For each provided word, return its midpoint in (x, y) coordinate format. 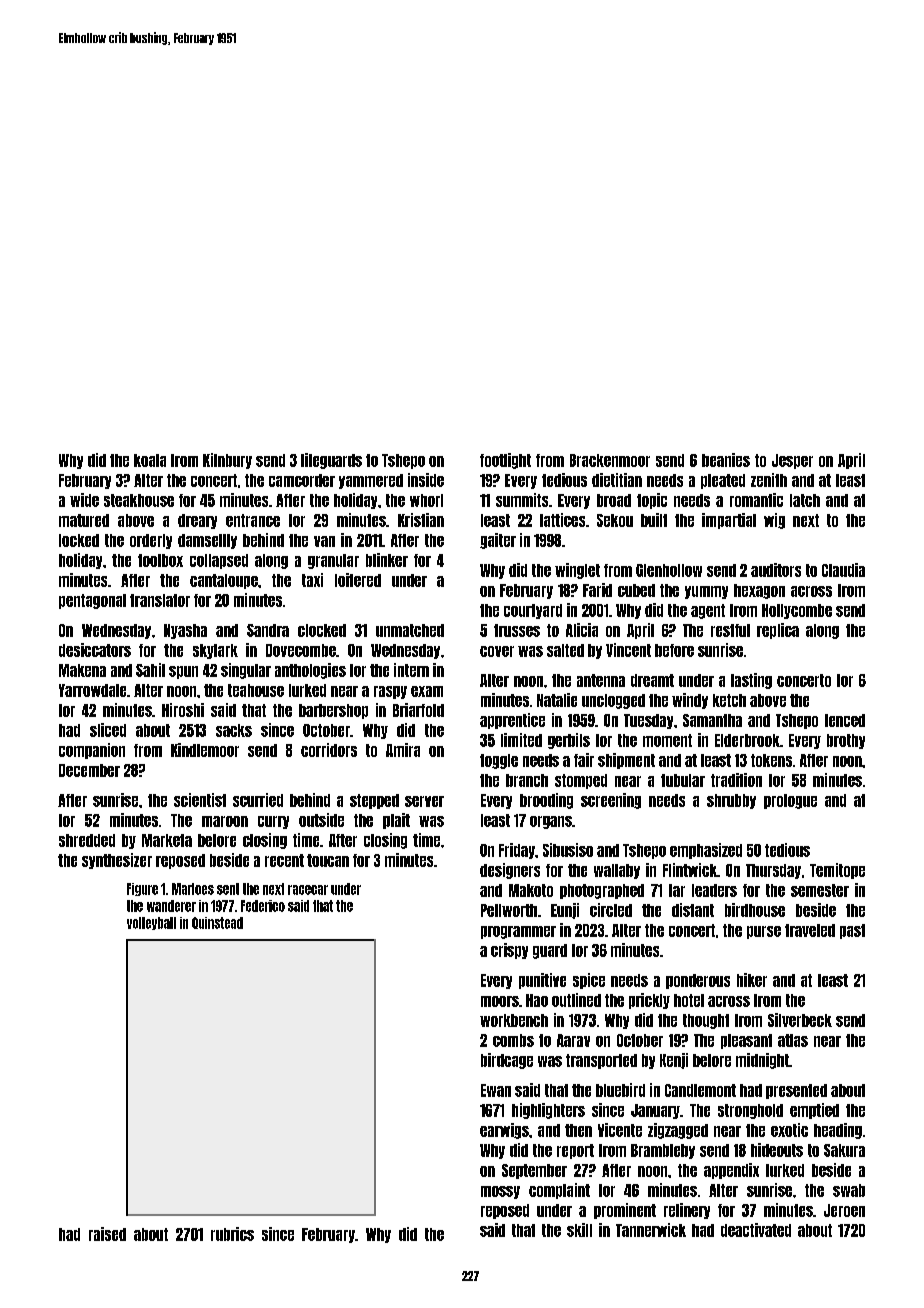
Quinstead (217, 923)
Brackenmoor (610, 460)
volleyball (151, 923)
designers (510, 871)
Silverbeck (800, 1020)
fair (584, 760)
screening (611, 801)
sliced (108, 730)
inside (426, 480)
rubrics (232, 1234)
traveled (810, 930)
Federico (263, 906)
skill (579, 1230)
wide (84, 500)
